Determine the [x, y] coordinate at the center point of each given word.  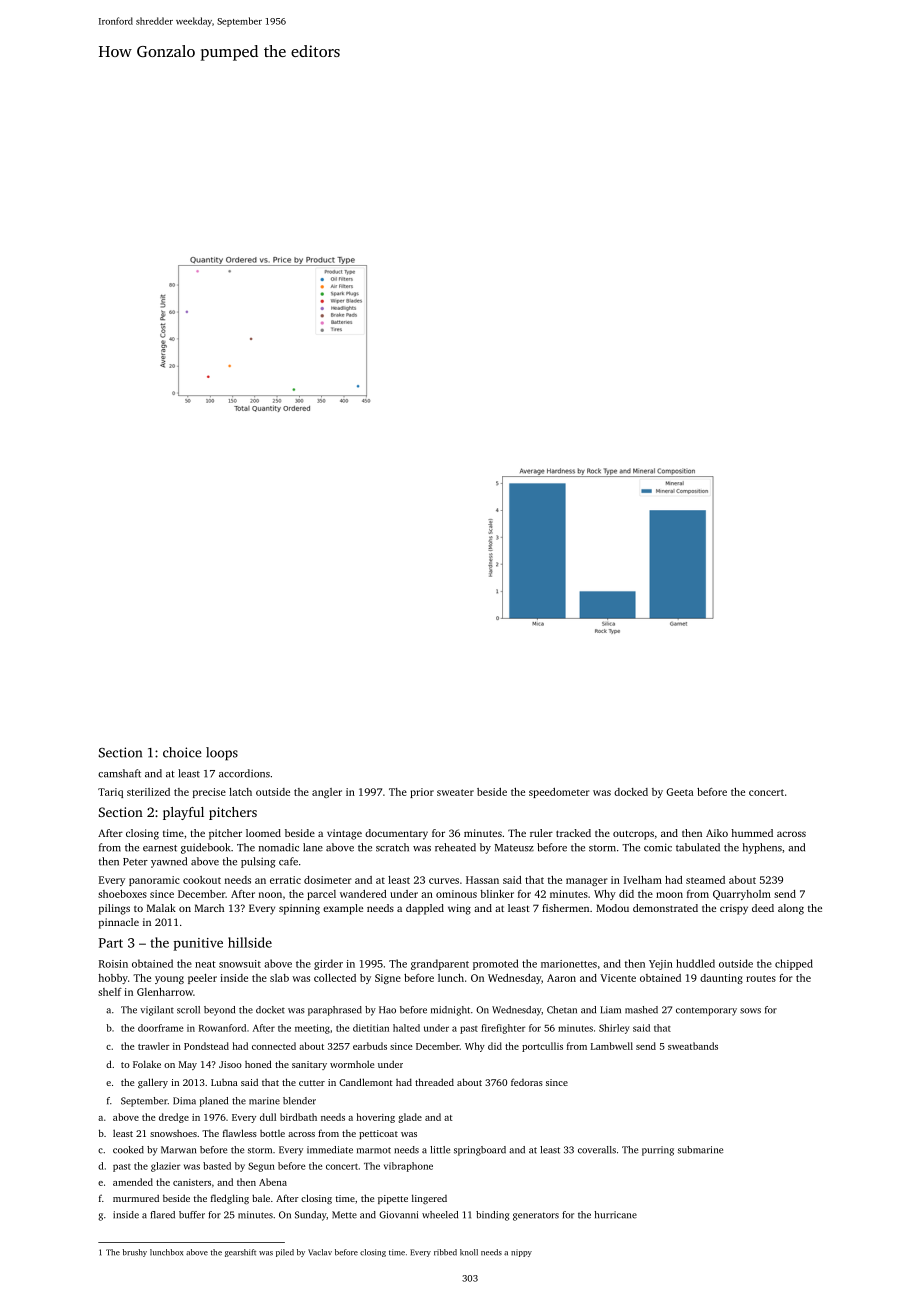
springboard [480, 1151]
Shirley [614, 1029]
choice [182, 752]
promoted [496, 964]
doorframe [160, 1028]
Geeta [680, 792]
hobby [113, 979]
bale [261, 1198]
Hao [387, 1010]
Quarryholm [742, 895]
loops [222, 754]
